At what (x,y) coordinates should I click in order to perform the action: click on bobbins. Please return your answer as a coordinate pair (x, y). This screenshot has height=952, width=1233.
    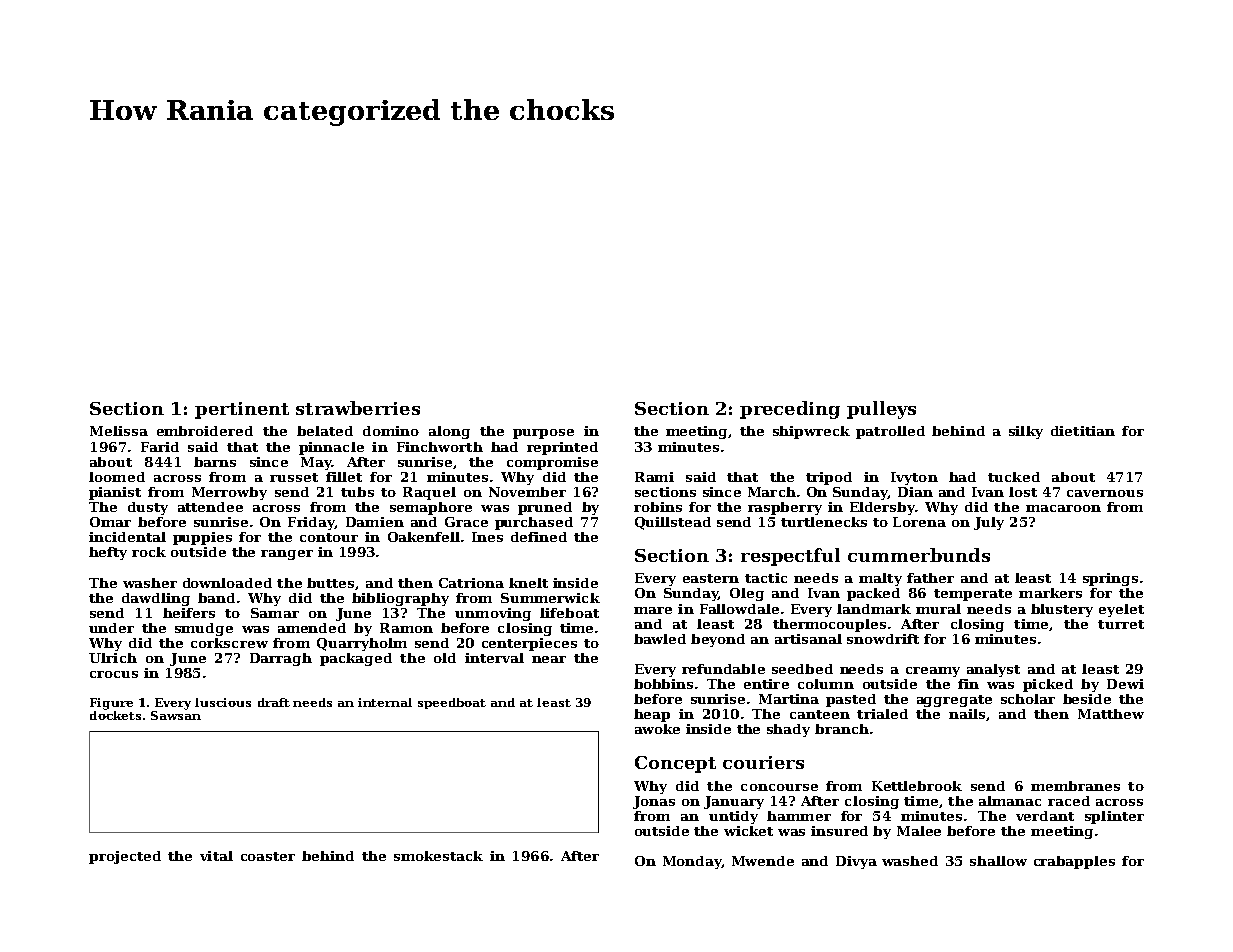
    Looking at the image, I should click on (663, 684).
